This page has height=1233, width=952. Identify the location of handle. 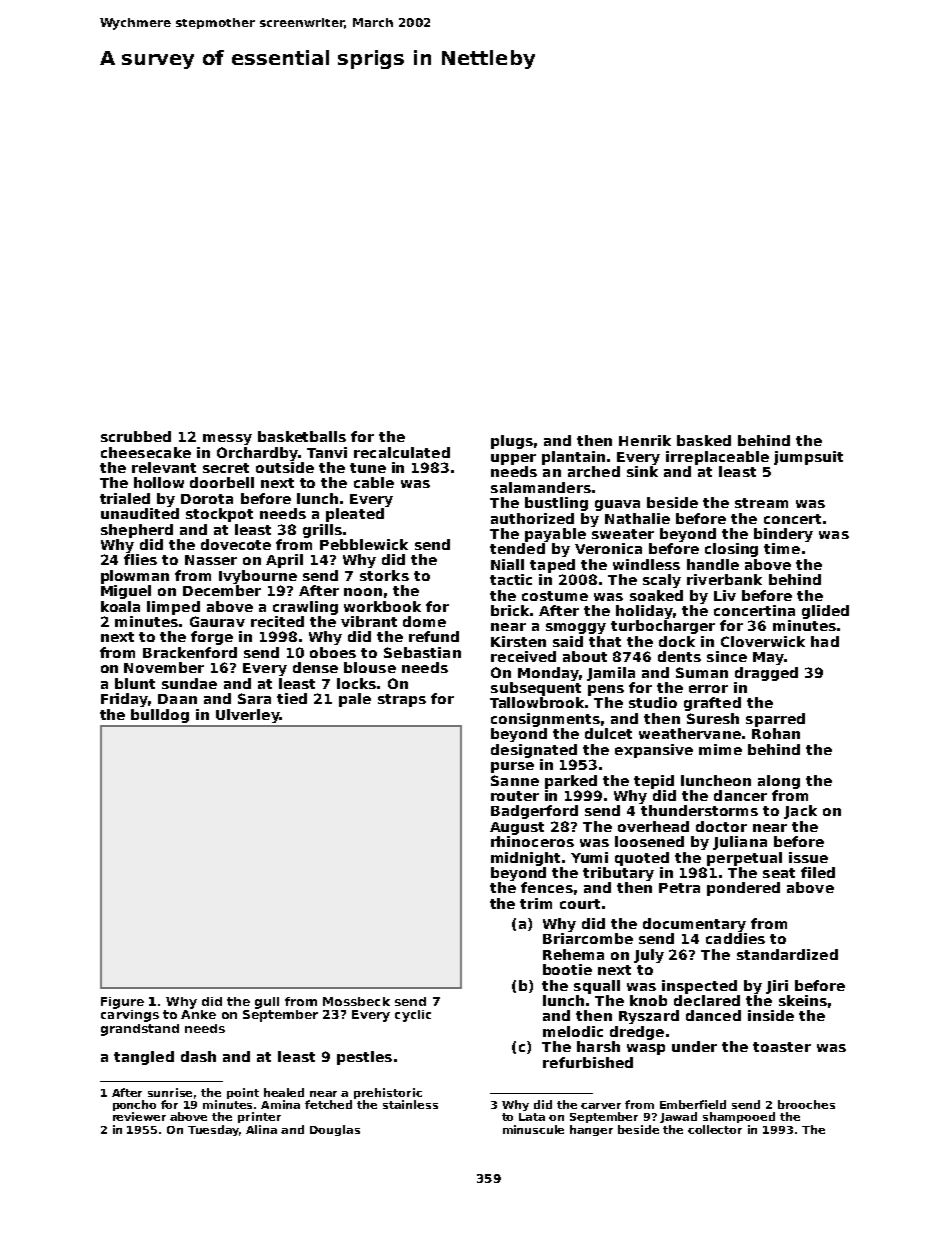
(713, 564).
